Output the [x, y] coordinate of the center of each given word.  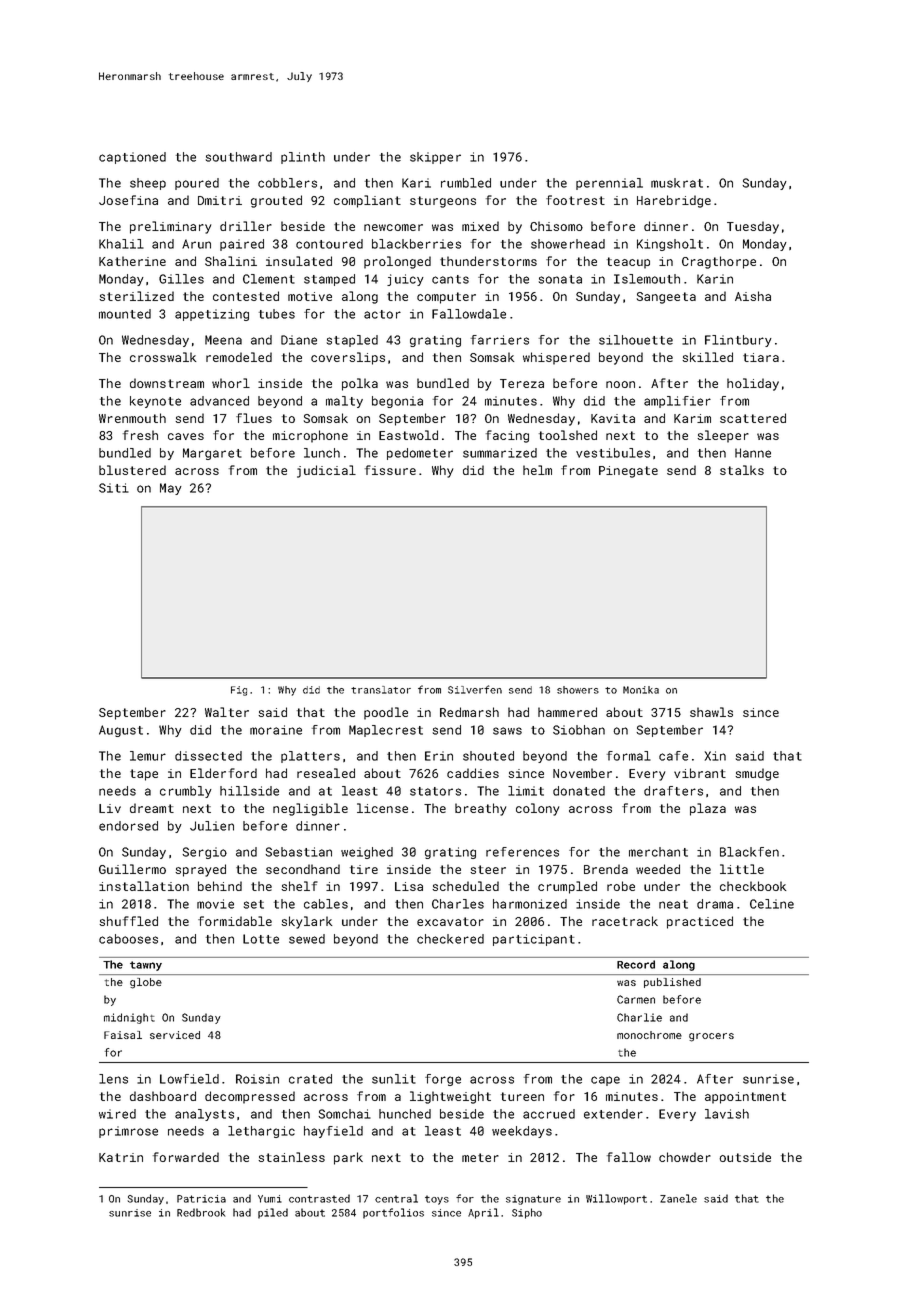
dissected [208, 756]
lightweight [450, 1097]
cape [605, 1081]
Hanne [753, 453]
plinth [303, 158]
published [672, 983]
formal [629, 756]
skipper [435, 158]
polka [360, 384]
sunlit [394, 1079]
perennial [609, 184]
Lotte [261, 939]
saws [507, 731]
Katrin [121, 1157]
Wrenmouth [132, 418]
